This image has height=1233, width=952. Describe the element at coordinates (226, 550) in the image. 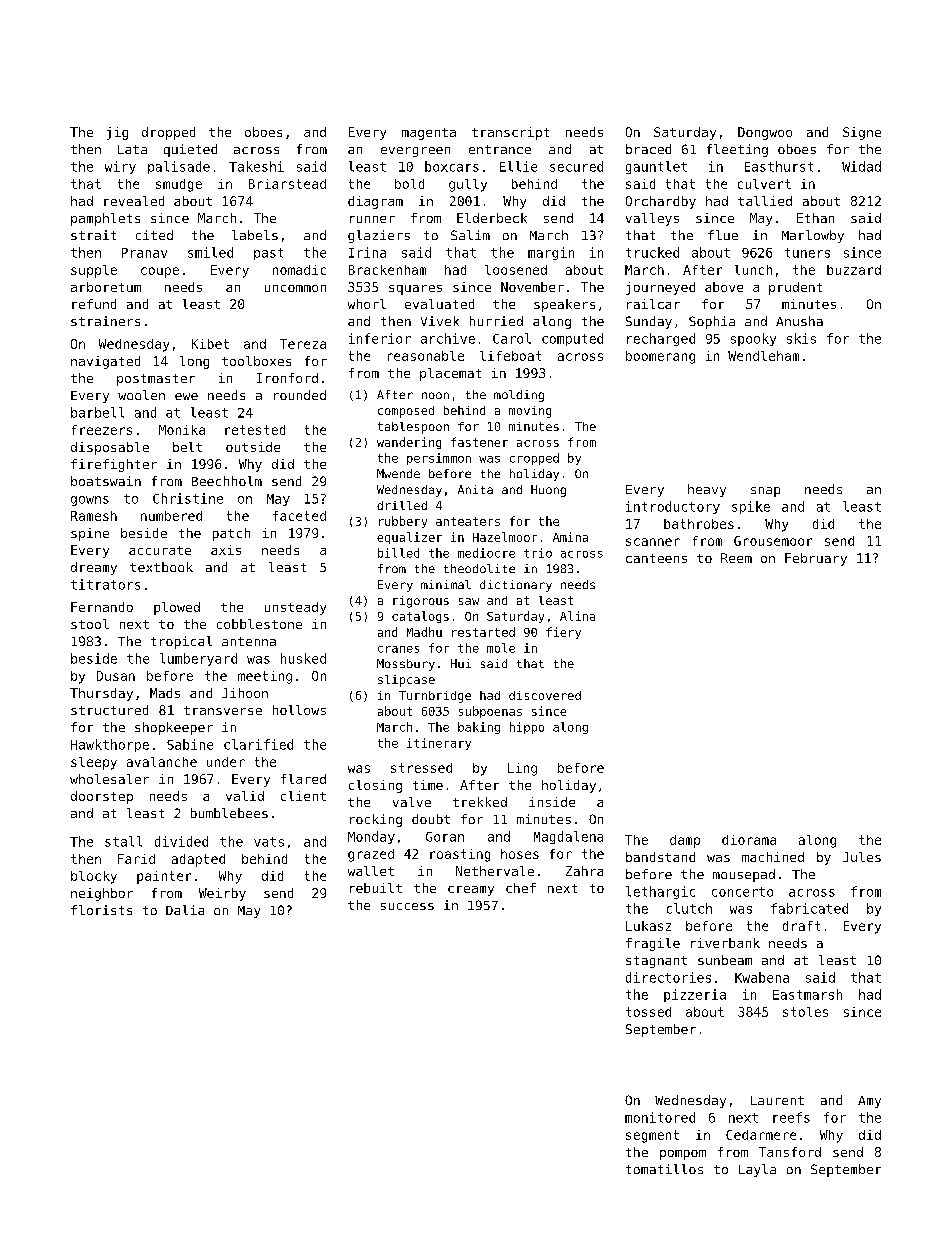

I see `axis` at that location.
